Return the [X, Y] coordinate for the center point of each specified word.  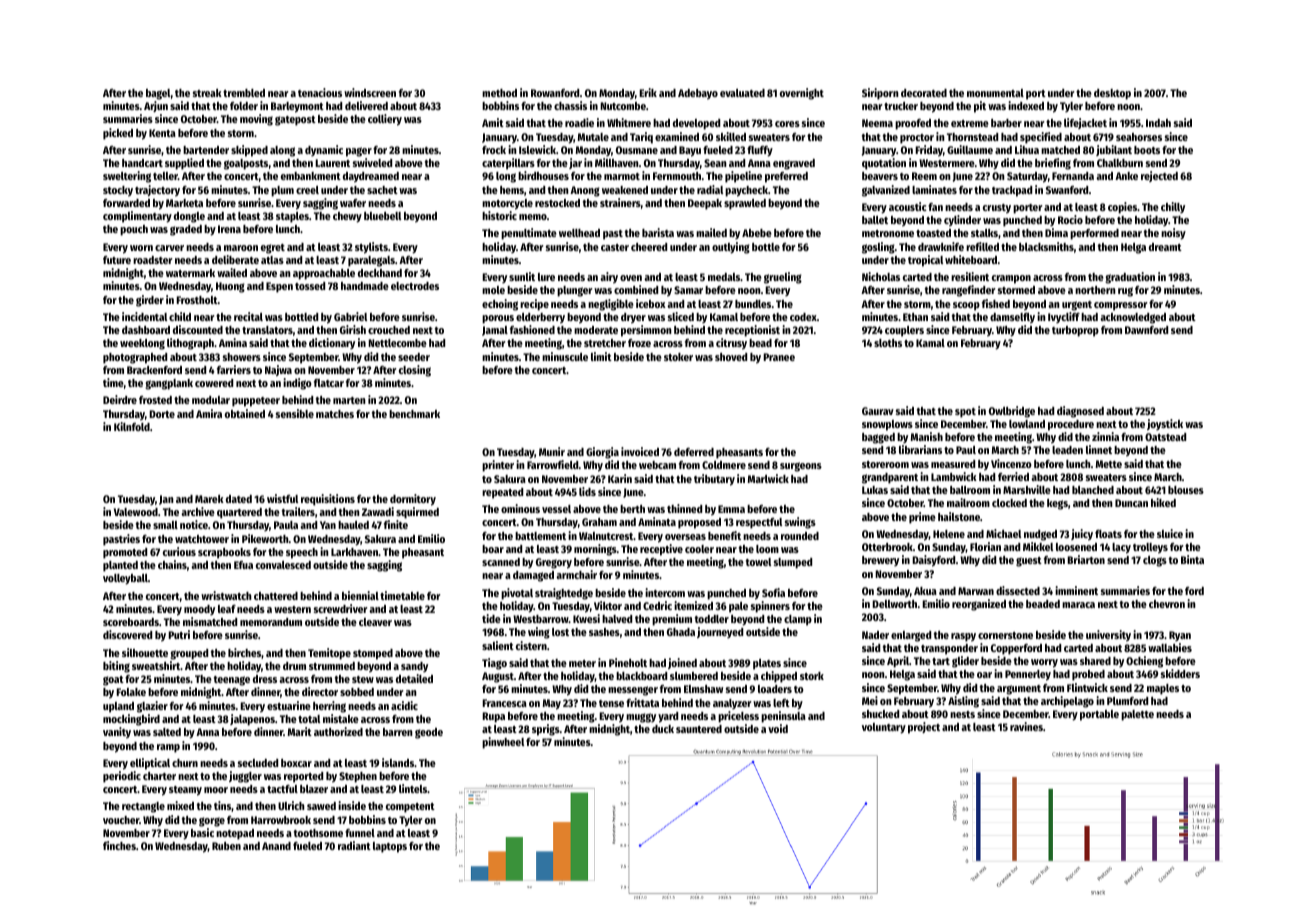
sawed [321, 806]
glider [965, 662]
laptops [390, 847]
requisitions [328, 500]
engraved [794, 164]
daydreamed [371, 177]
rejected [1159, 176]
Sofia [773, 592]
